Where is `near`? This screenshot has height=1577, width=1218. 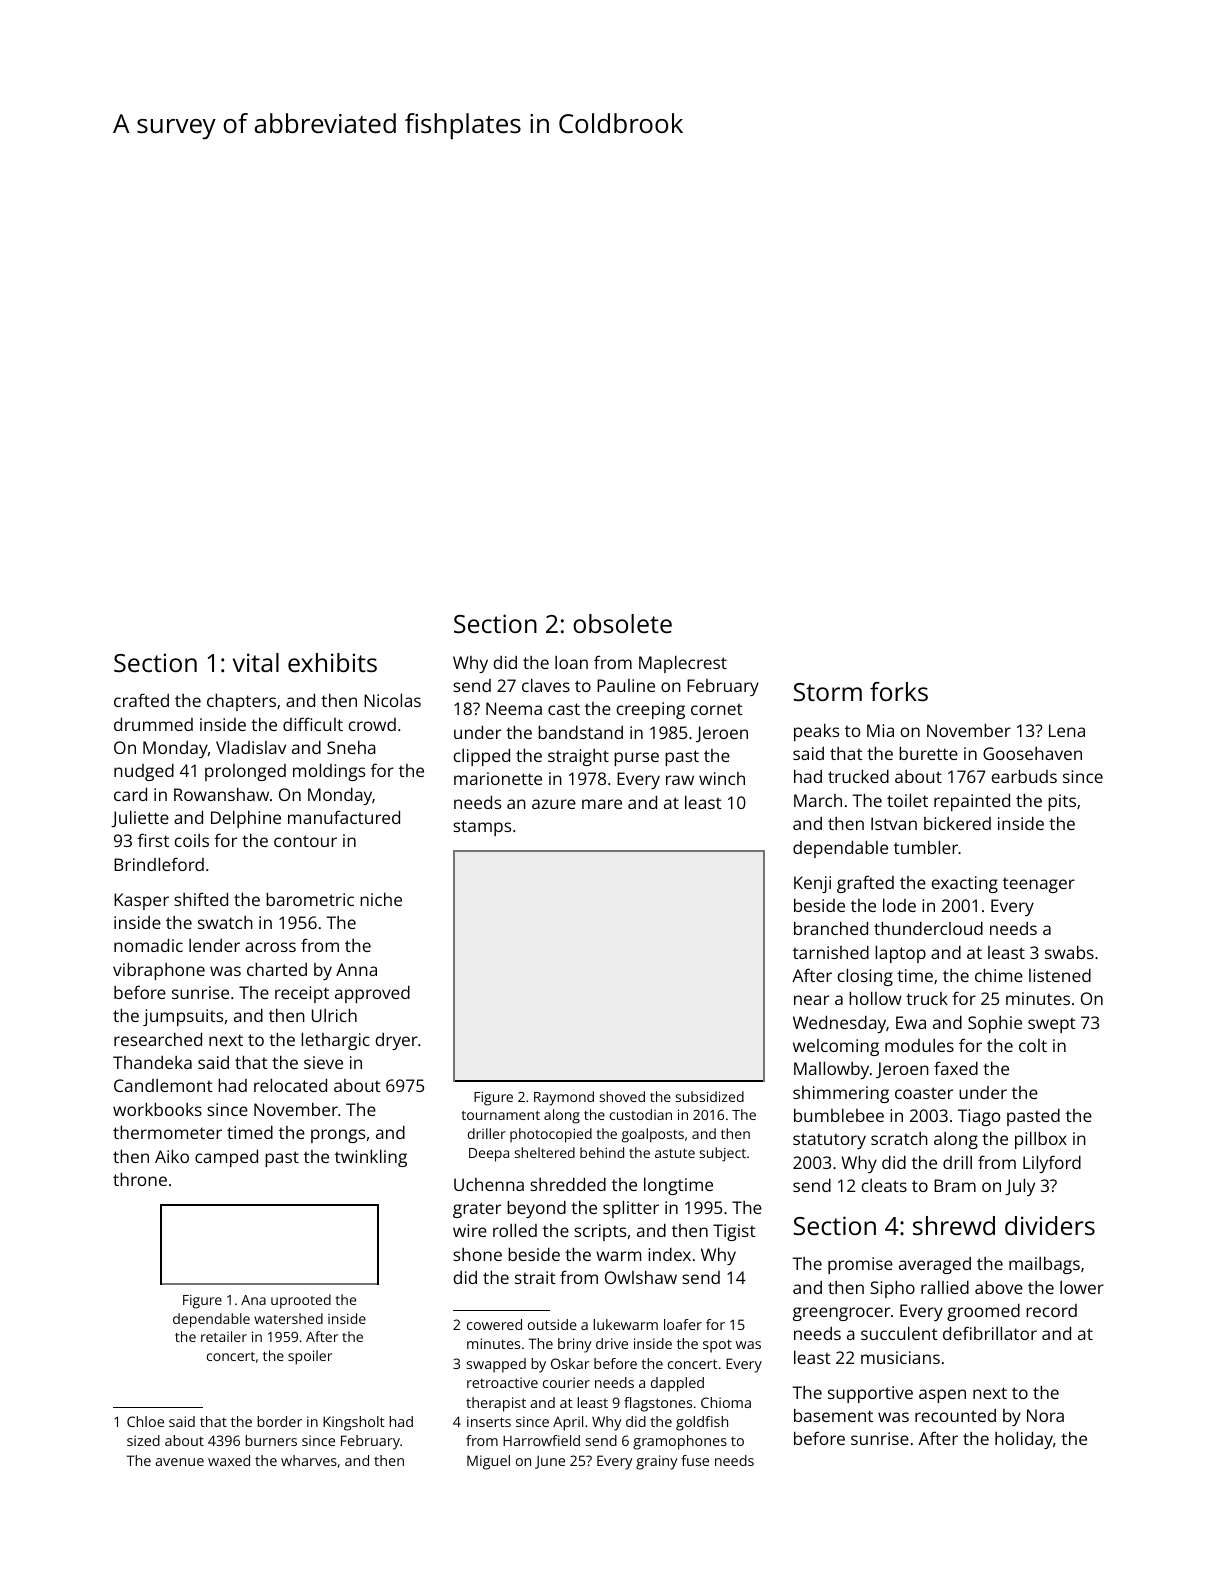
near is located at coordinates (811, 1000).
